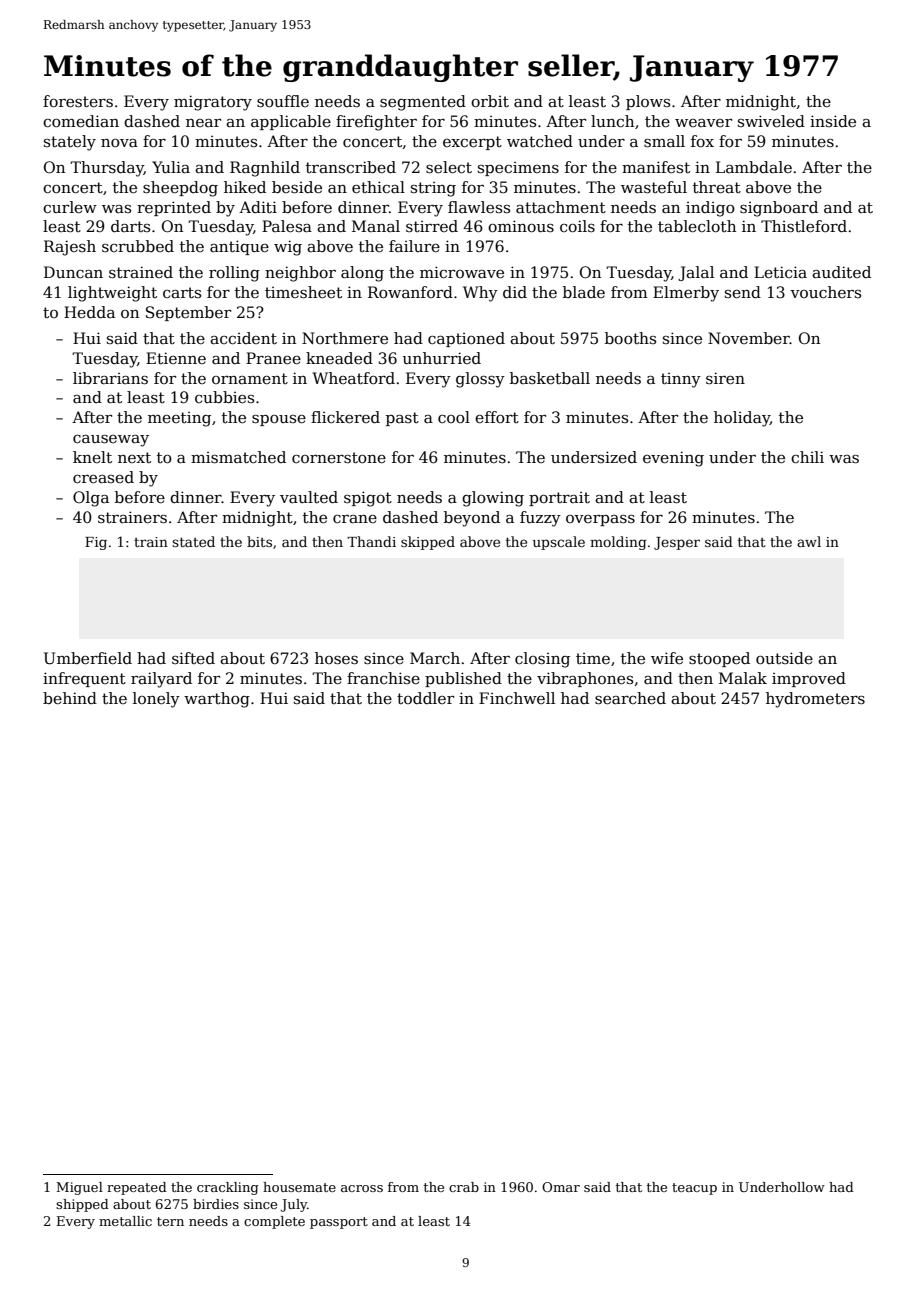 The width and height of the screenshot is (924, 1308). Describe the element at coordinates (371, 541) in the screenshot. I see `Thandi` at that location.
